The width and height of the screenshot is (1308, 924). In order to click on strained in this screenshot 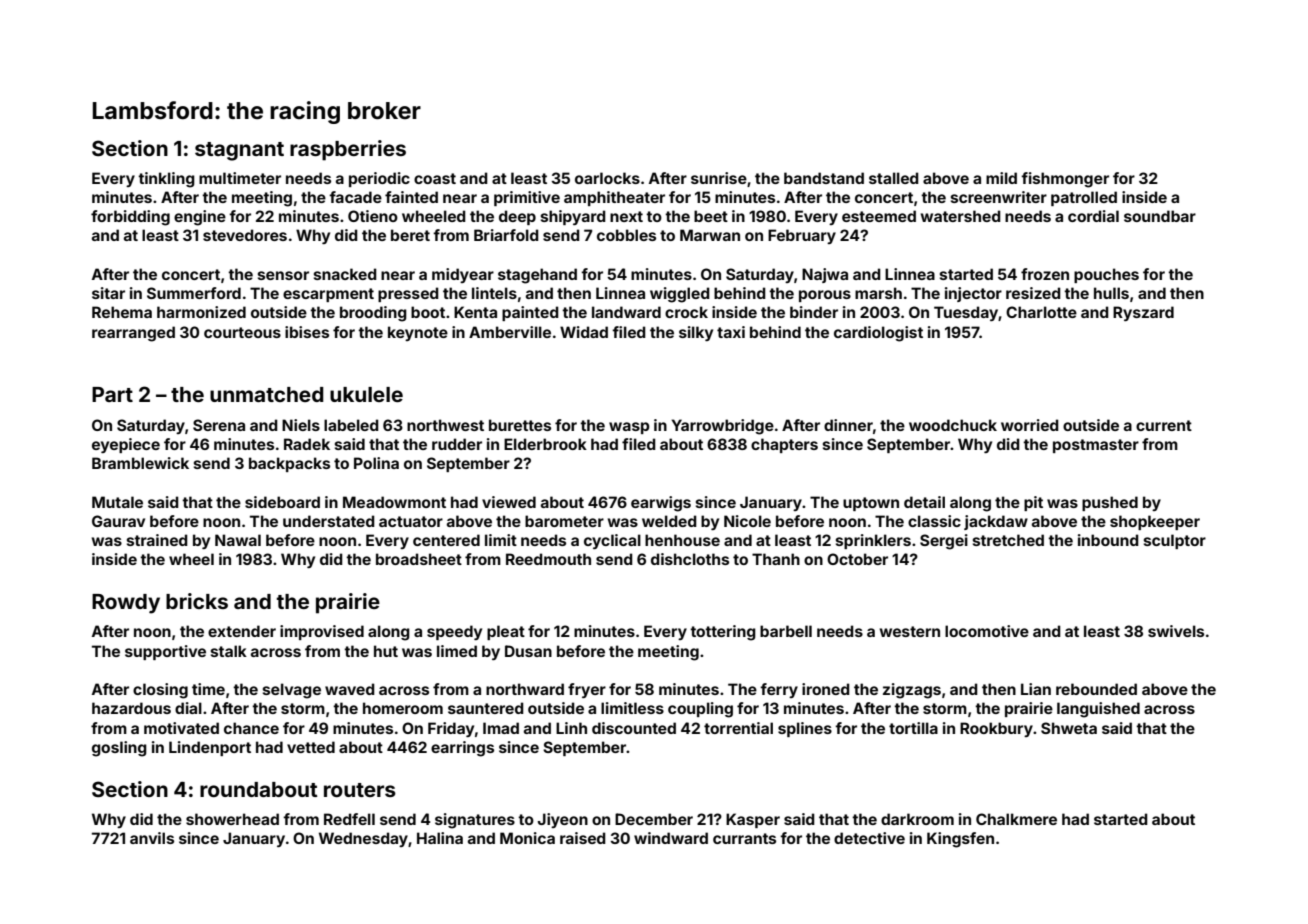, I will do `click(157, 540)`.
